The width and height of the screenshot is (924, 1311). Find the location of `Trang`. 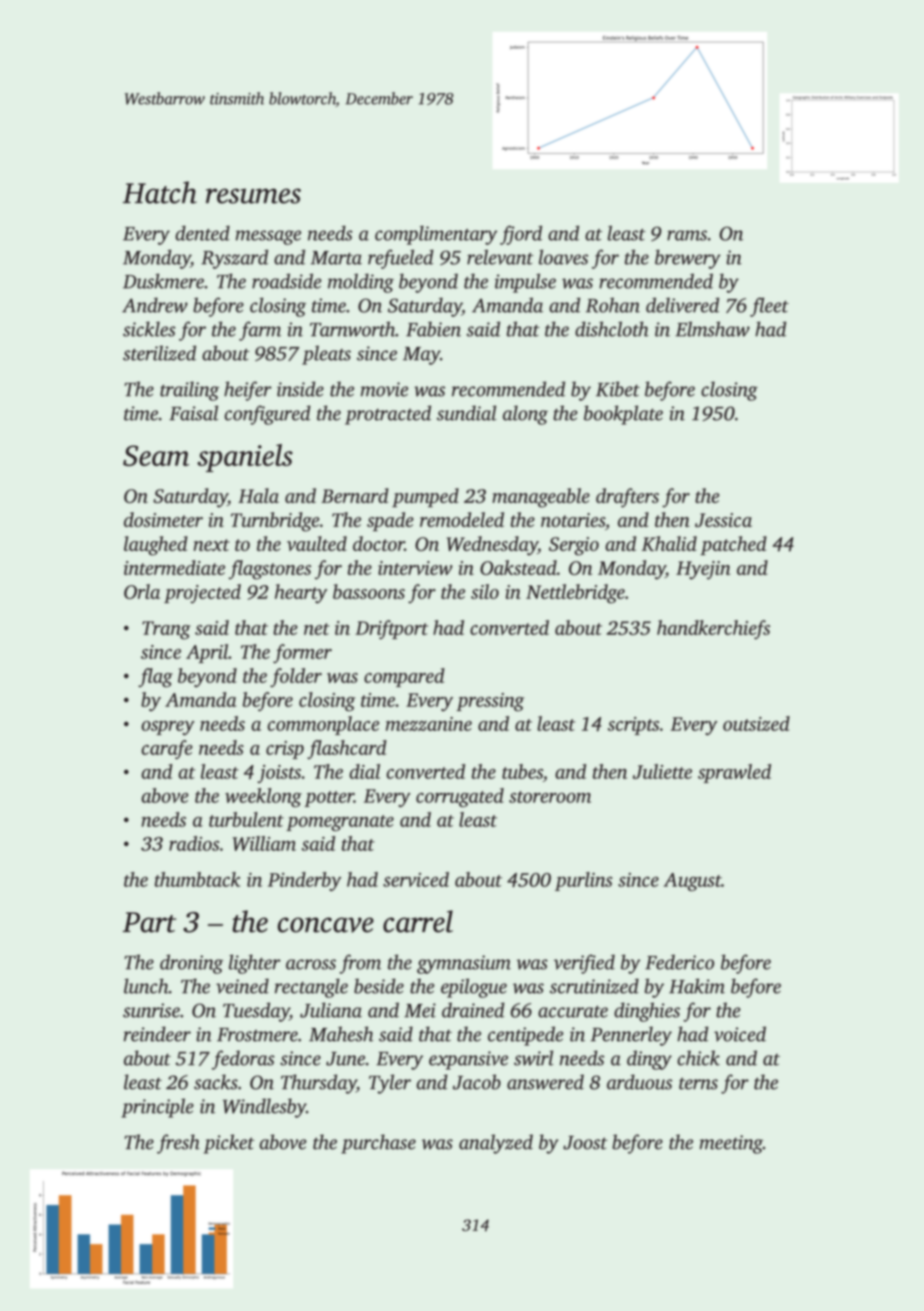

Trang is located at coordinates (166, 630).
